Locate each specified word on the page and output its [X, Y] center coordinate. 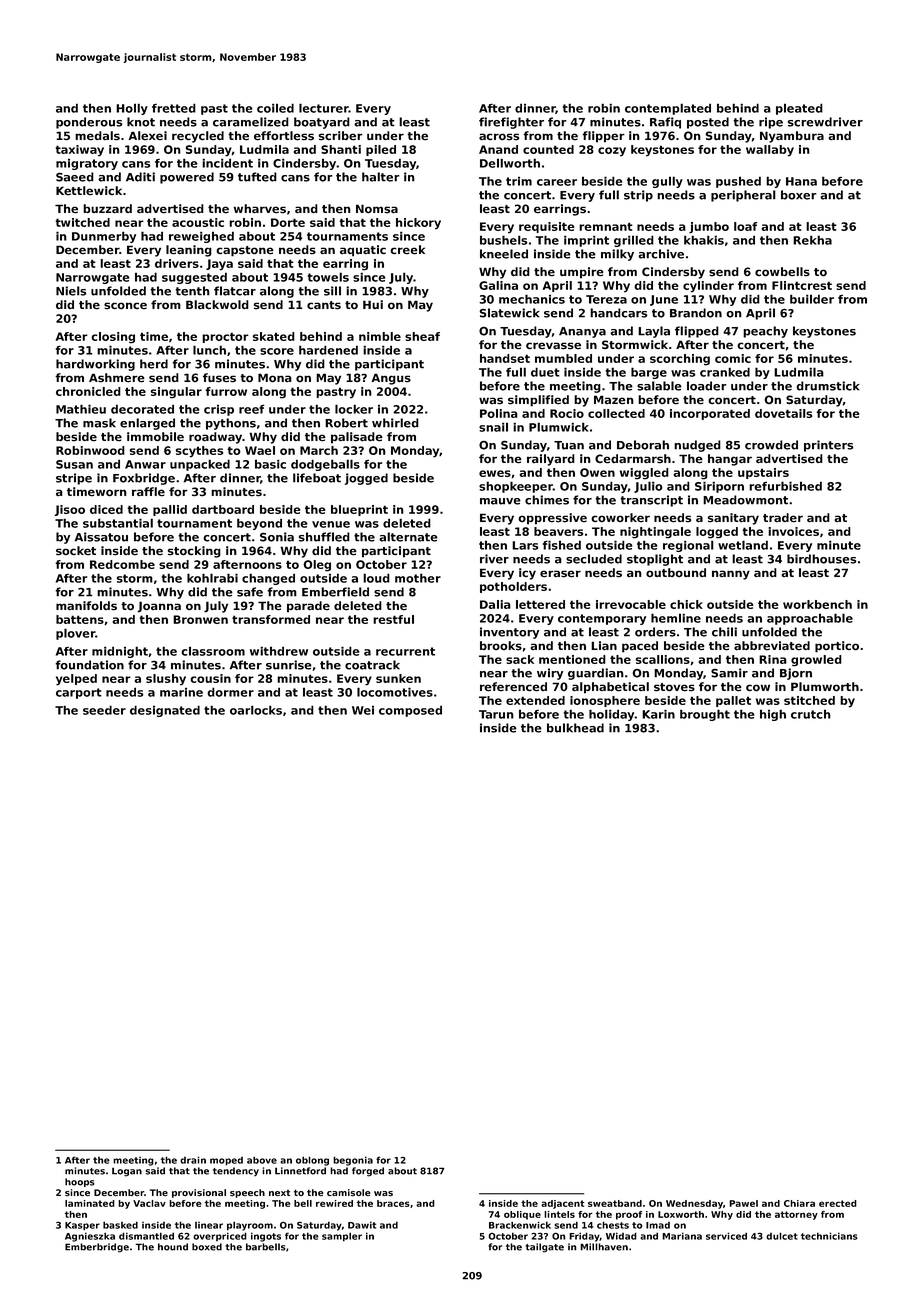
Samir [729, 673]
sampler [342, 1237]
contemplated [668, 109]
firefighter [511, 123]
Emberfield [335, 592]
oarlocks [256, 710]
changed [268, 579]
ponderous [89, 123]
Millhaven [604, 1247]
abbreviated [772, 646]
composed [410, 711]
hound [173, 1247]
